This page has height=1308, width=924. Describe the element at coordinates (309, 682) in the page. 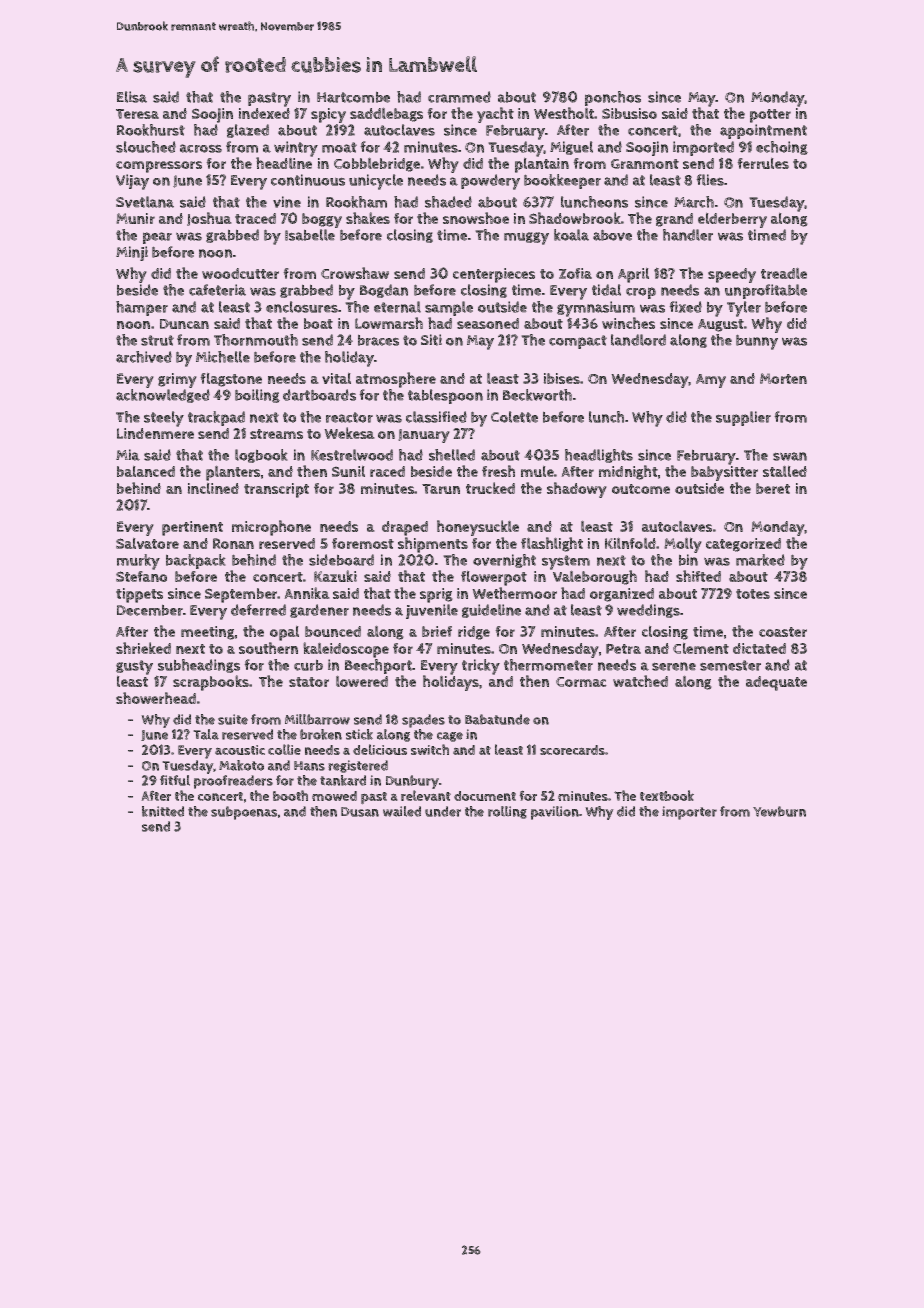

I see `stator` at that location.
